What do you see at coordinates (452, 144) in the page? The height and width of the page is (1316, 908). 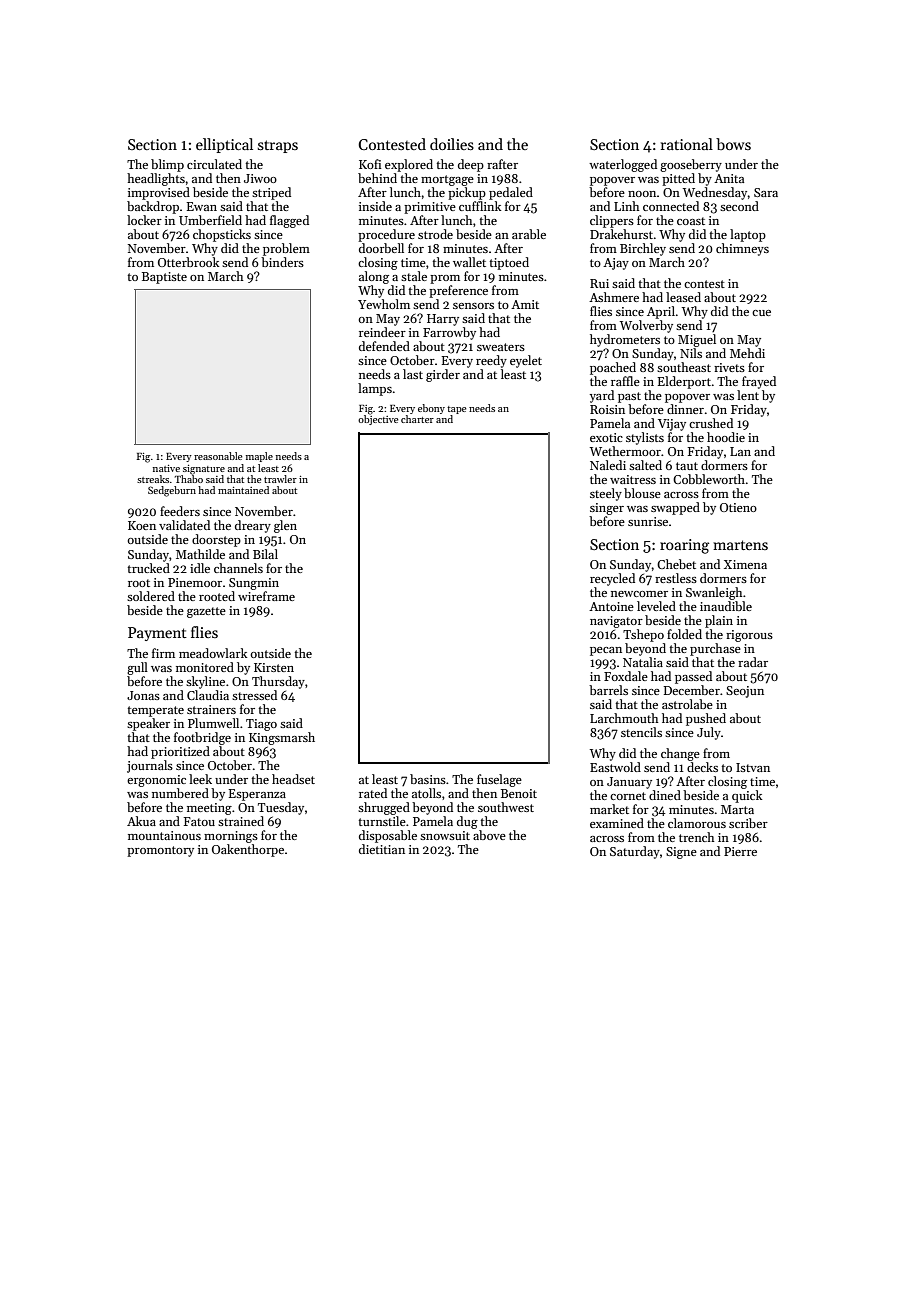 I see `doilies` at bounding box center [452, 144].
